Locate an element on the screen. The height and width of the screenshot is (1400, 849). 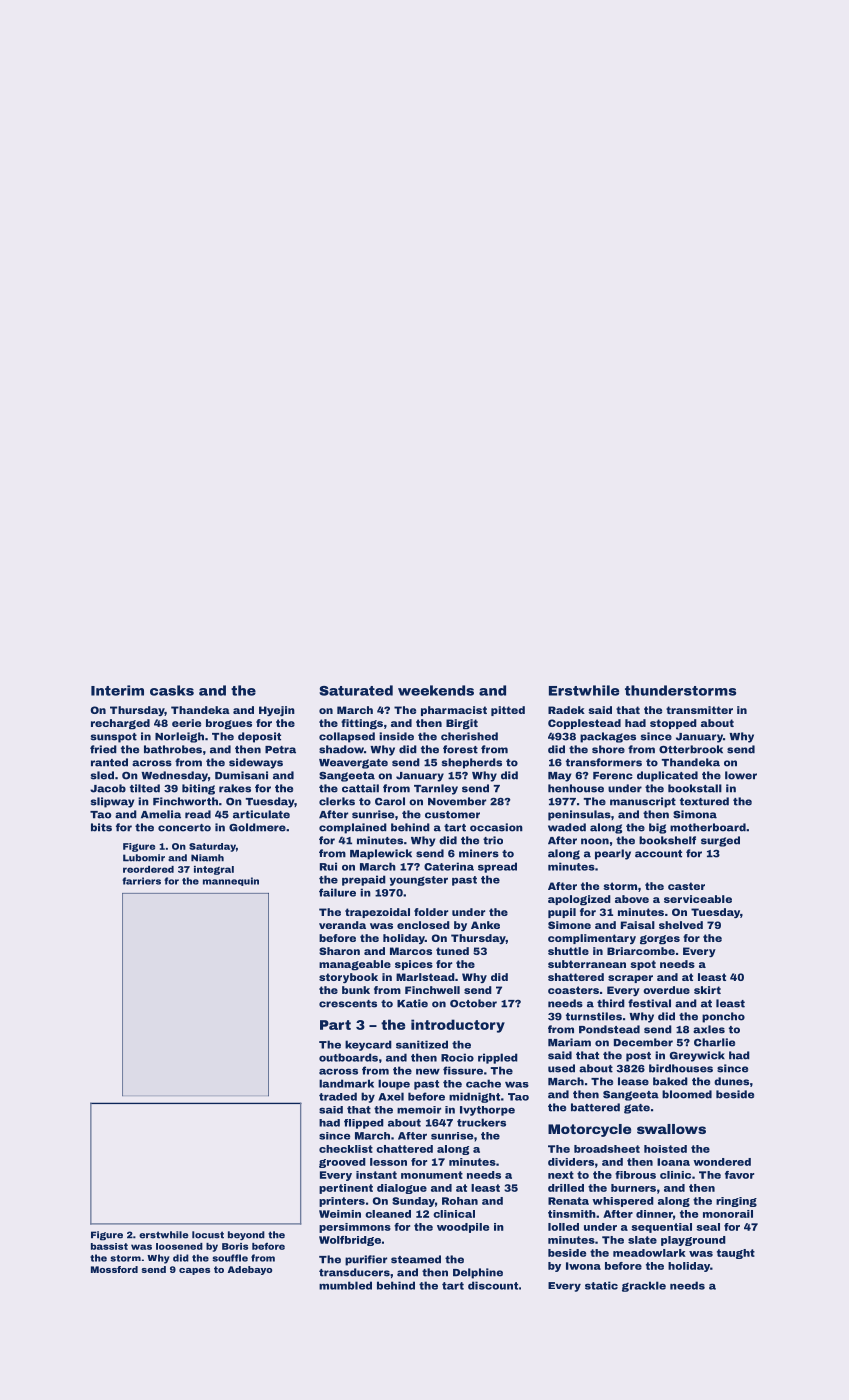
Ferenc is located at coordinates (613, 776).
